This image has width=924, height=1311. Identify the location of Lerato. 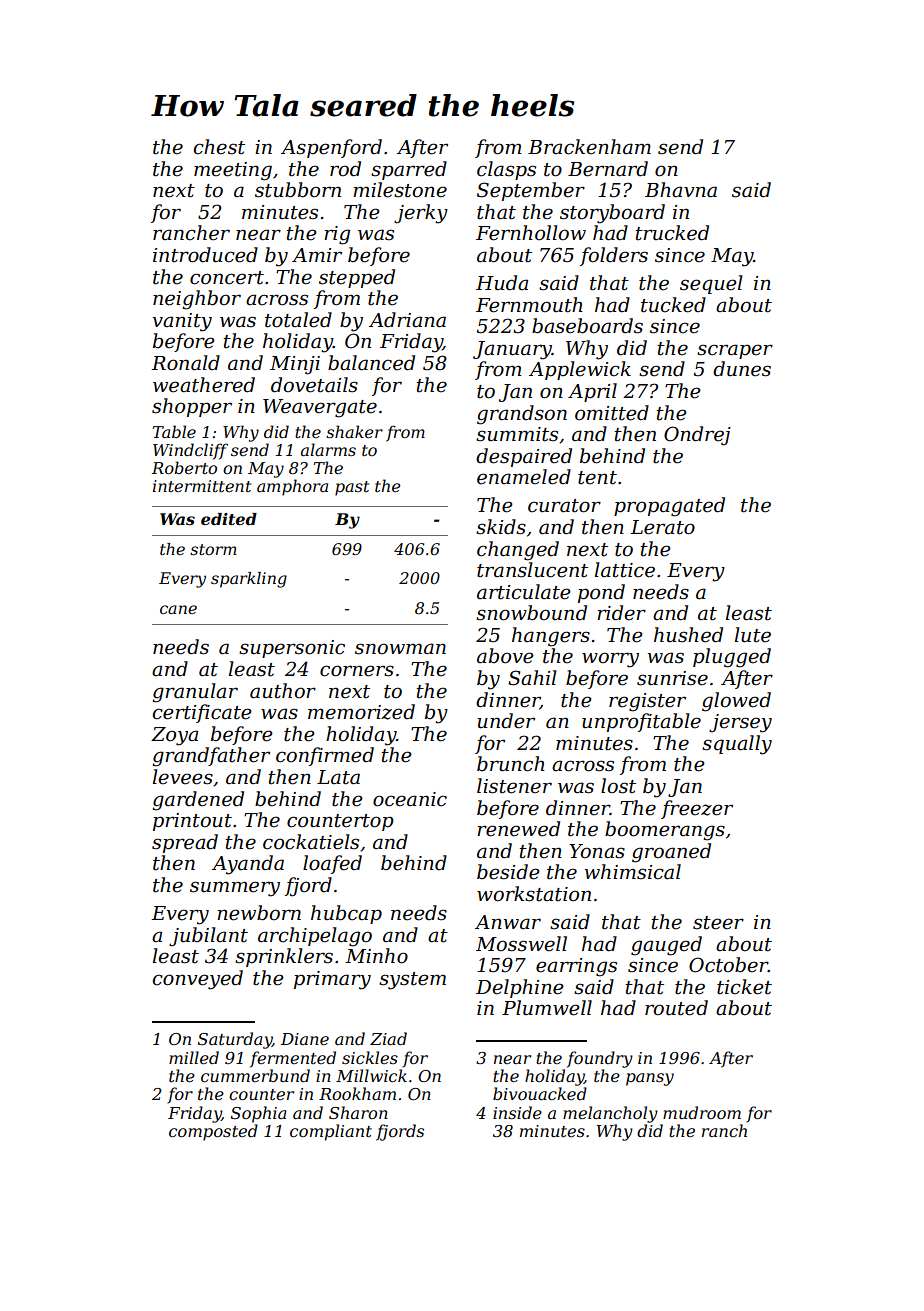
(662, 527).
